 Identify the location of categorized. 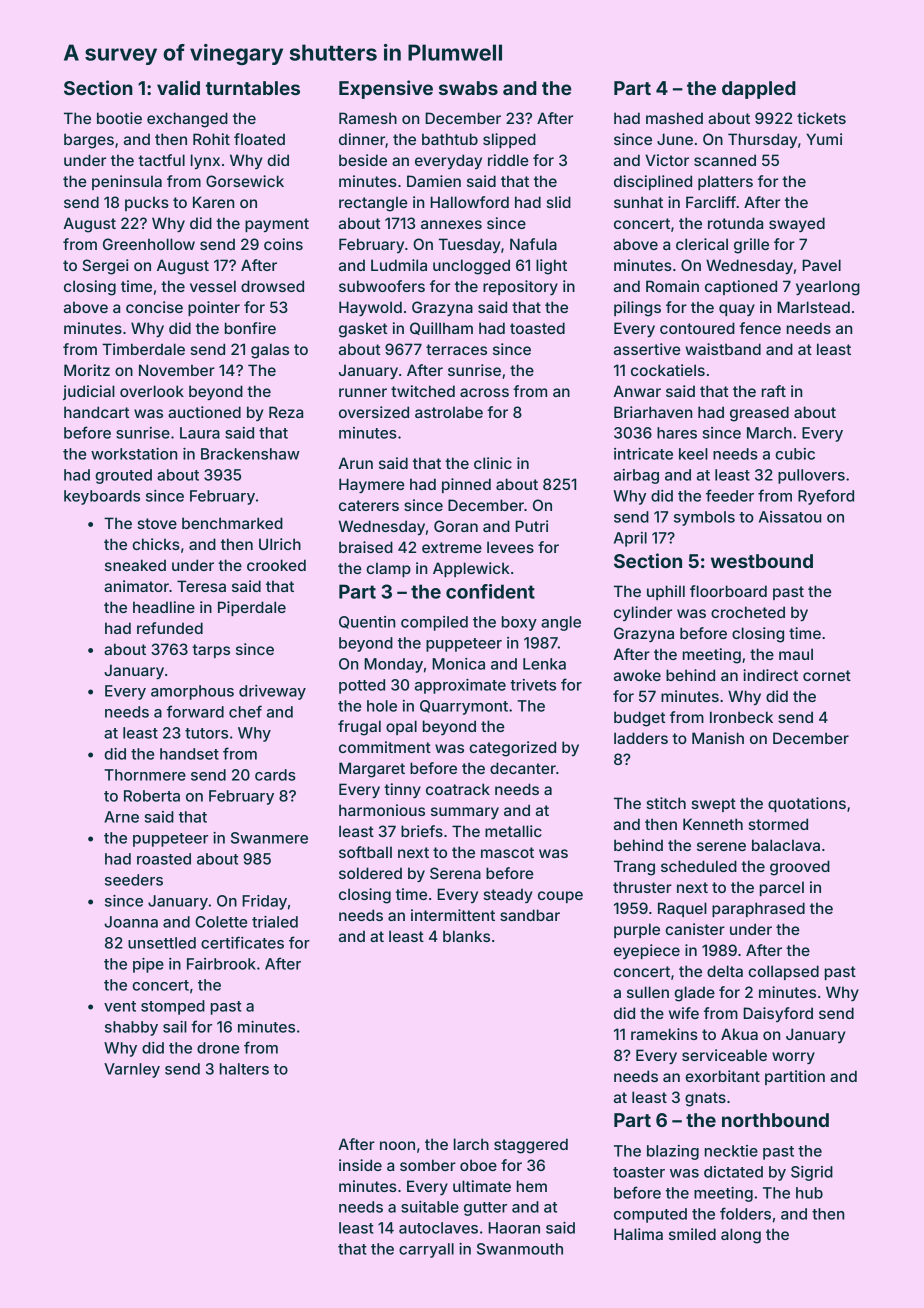
(512, 749).
